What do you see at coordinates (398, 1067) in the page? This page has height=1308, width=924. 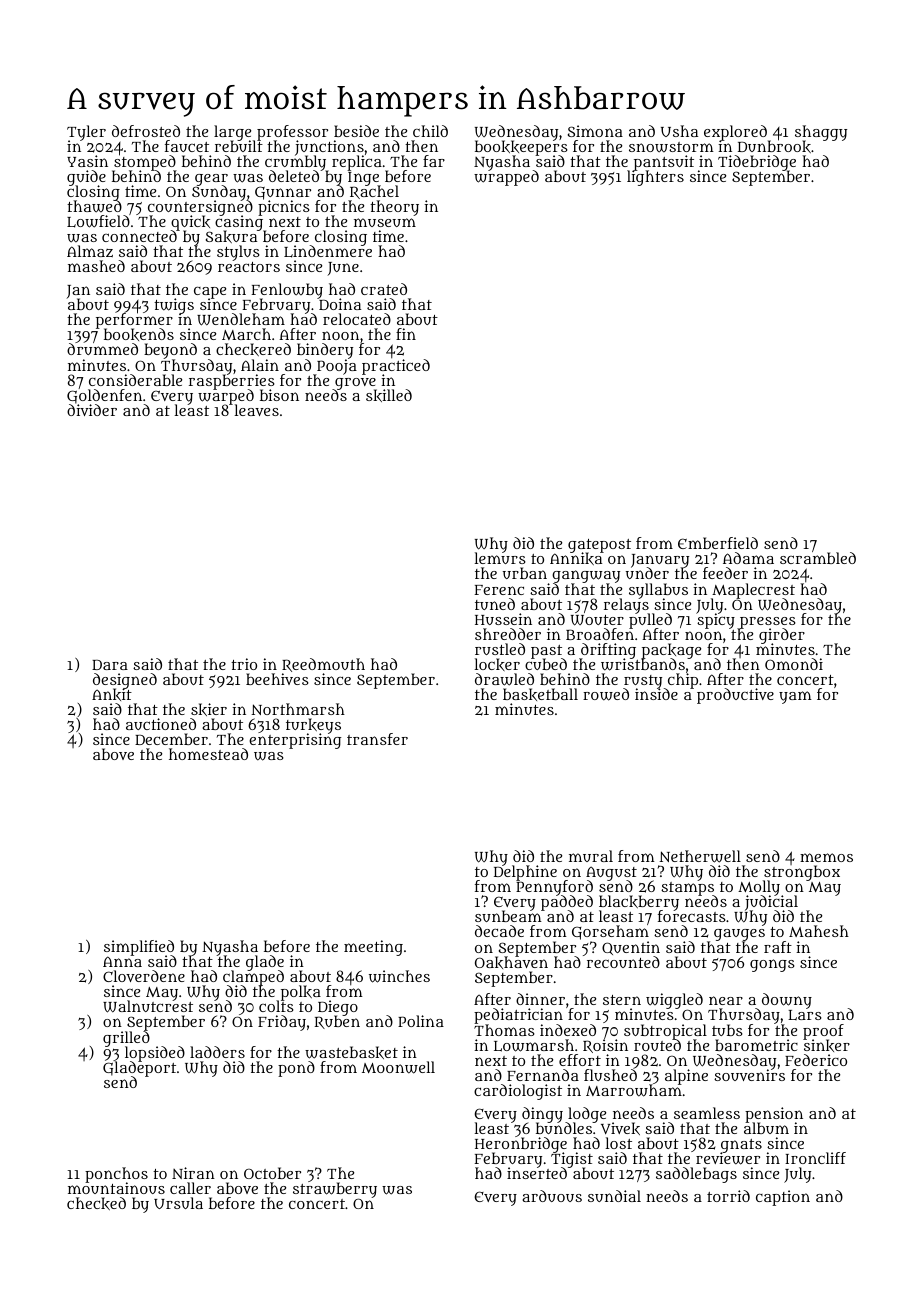 I see `Moonwell` at bounding box center [398, 1067].
